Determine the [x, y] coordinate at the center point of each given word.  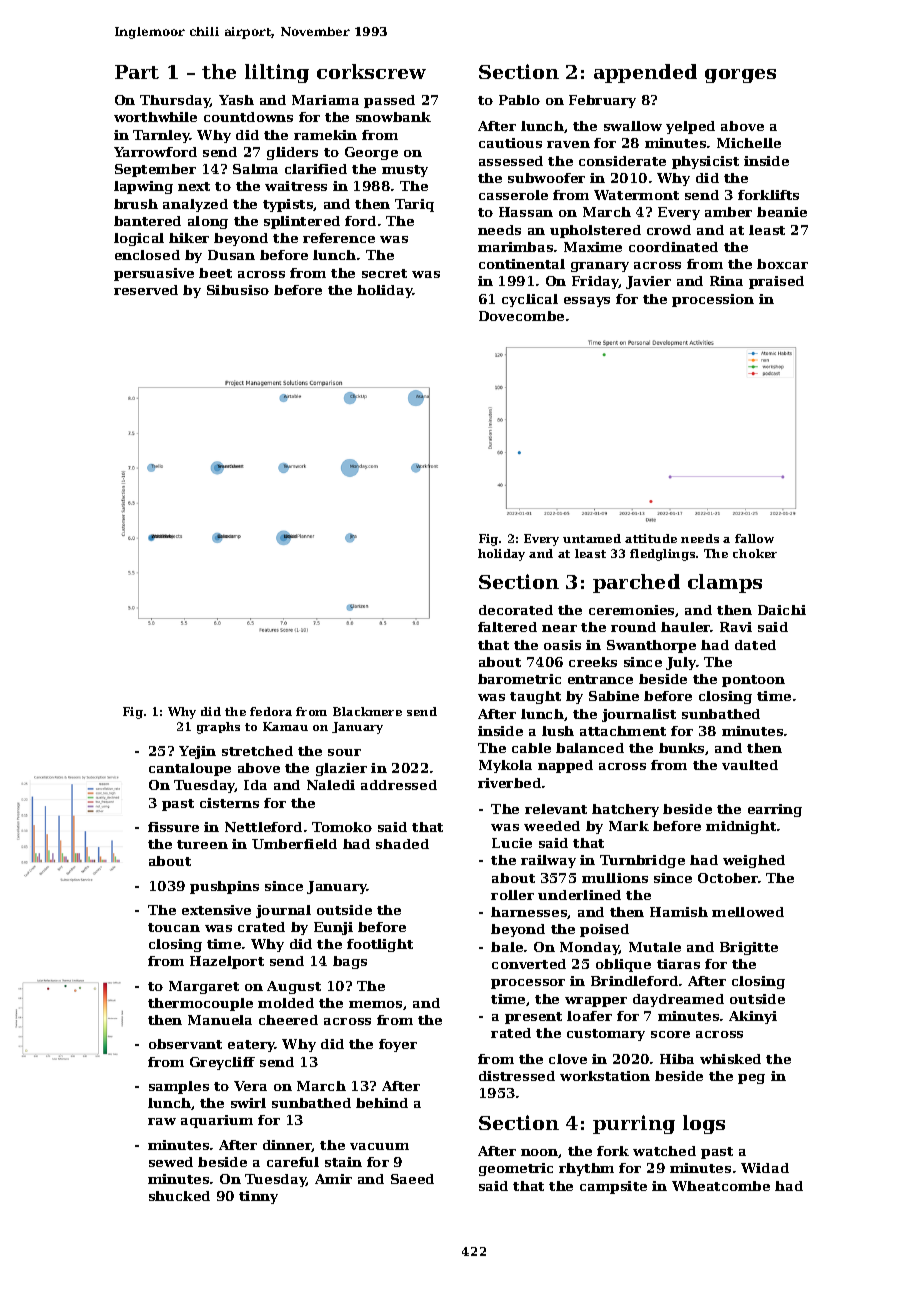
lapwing [143, 187]
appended [645, 73]
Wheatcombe [721, 1186]
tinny [258, 1197]
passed [389, 101]
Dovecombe [521, 316]
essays [587, 302]
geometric [516, 1169]
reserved [146, 290]
